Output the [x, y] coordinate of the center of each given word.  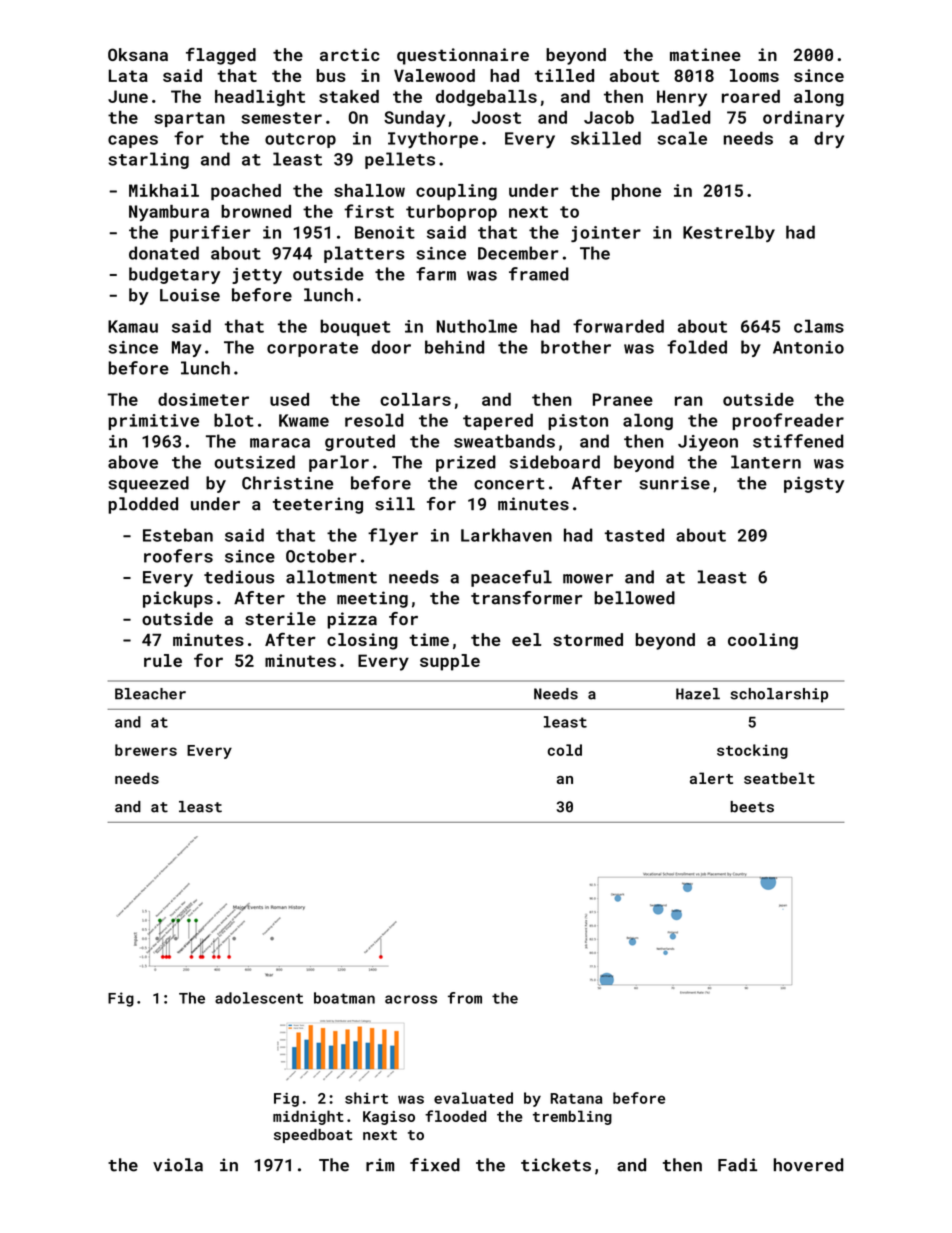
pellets [400, 160]
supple [450, 662]
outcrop [300, 140]
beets [752, 807]
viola [178, 1165]
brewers [146, 750]
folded [697, 347]
